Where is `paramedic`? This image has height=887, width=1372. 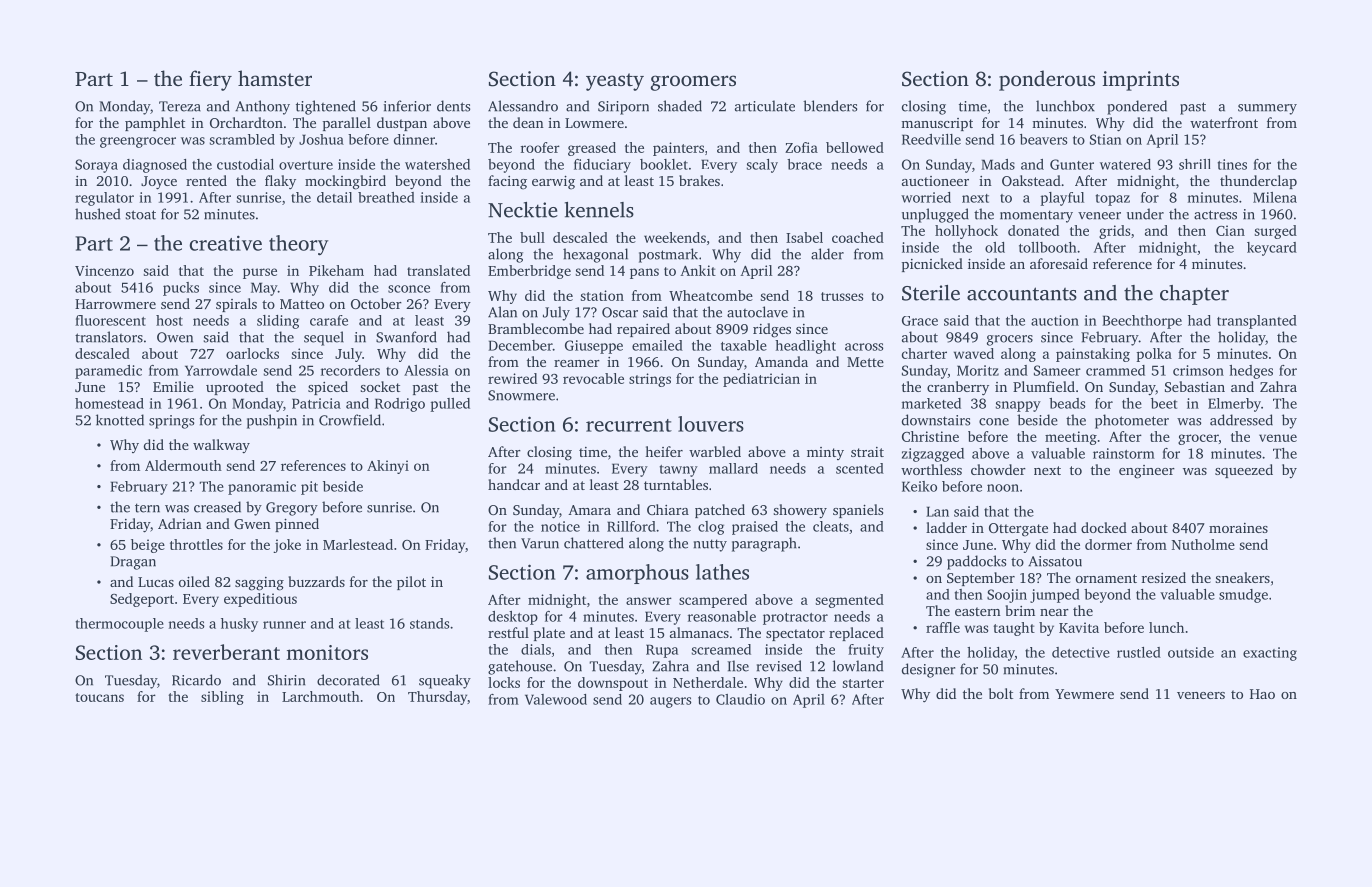 paramedic is located at coordinates (108, 372).
